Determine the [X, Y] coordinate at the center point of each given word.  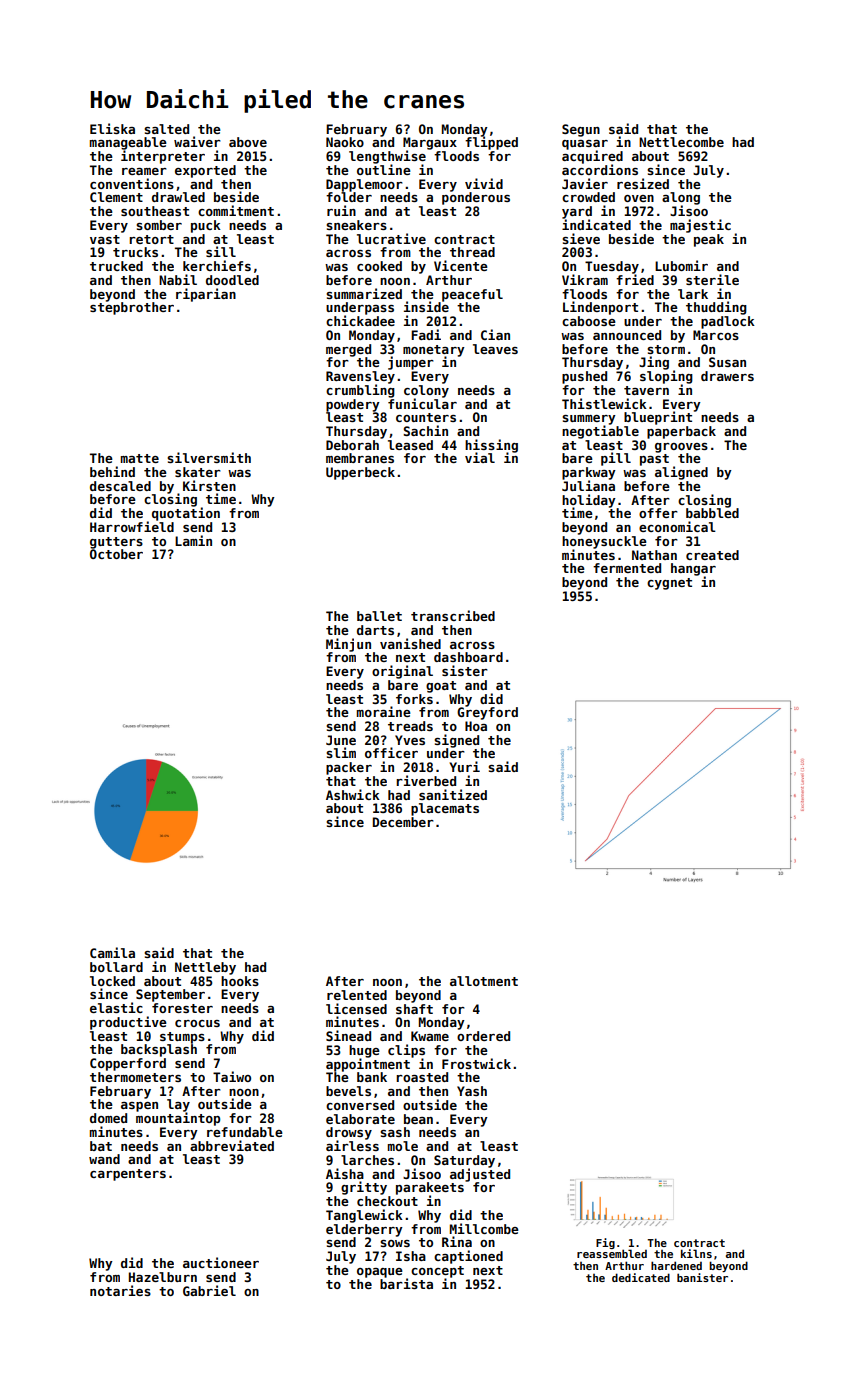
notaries [120, 1290]
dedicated [641, 1277]
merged [348, 350]
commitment [236, 210]
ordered [483, 1036]
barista [406, 1283]
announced [627, 335]
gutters [116, 543]
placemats [445, 809]
